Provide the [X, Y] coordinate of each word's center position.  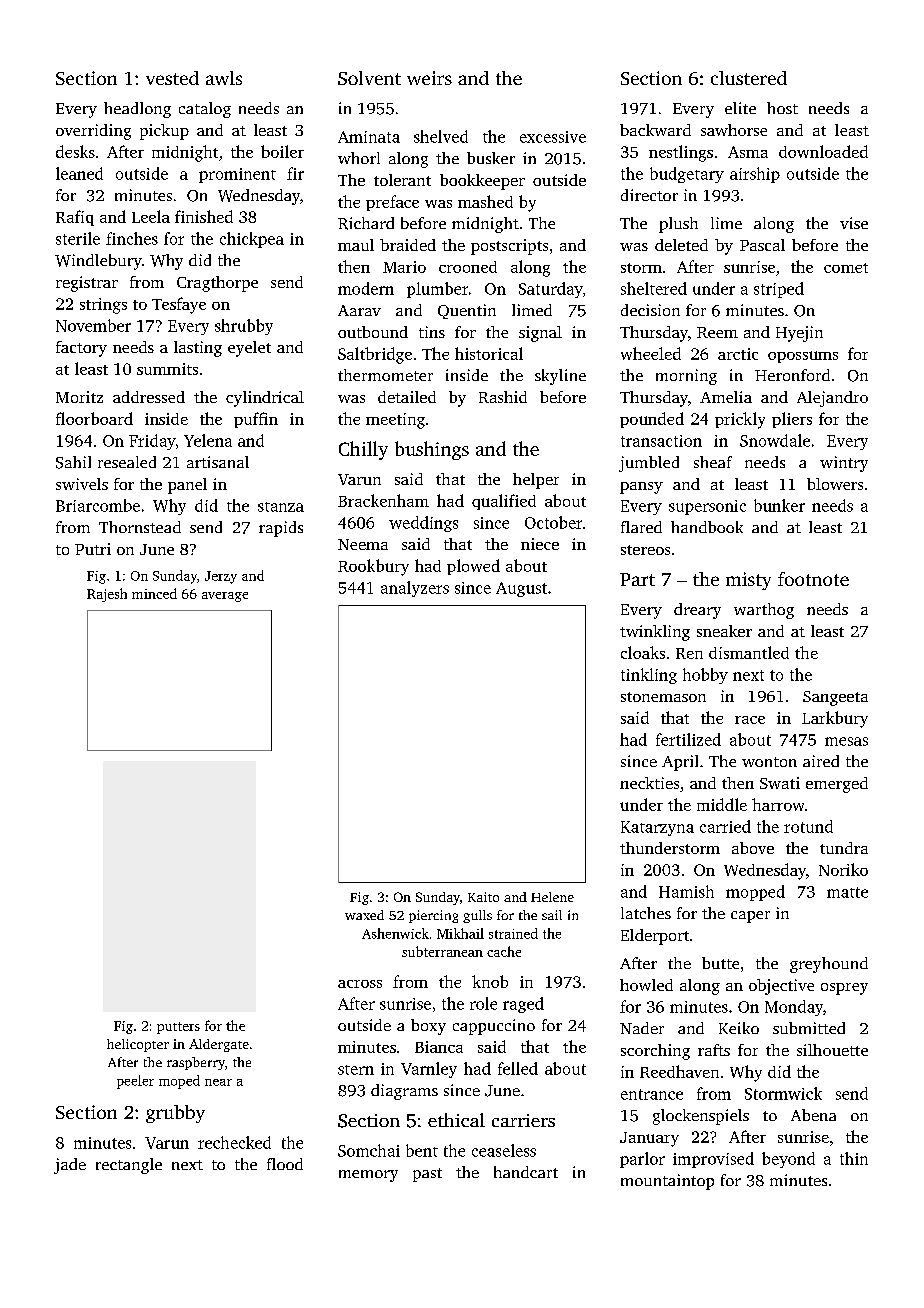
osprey [844, 989]
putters [178, 1028]
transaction [661, 441]
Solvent [369, 78]
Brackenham [383, 500]
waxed [364, 915]
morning [686, 377]
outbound [373, 332]
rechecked [234, 1142]
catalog [205, 110]
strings [103, 306]
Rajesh [107, 595]
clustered [749, 78]
